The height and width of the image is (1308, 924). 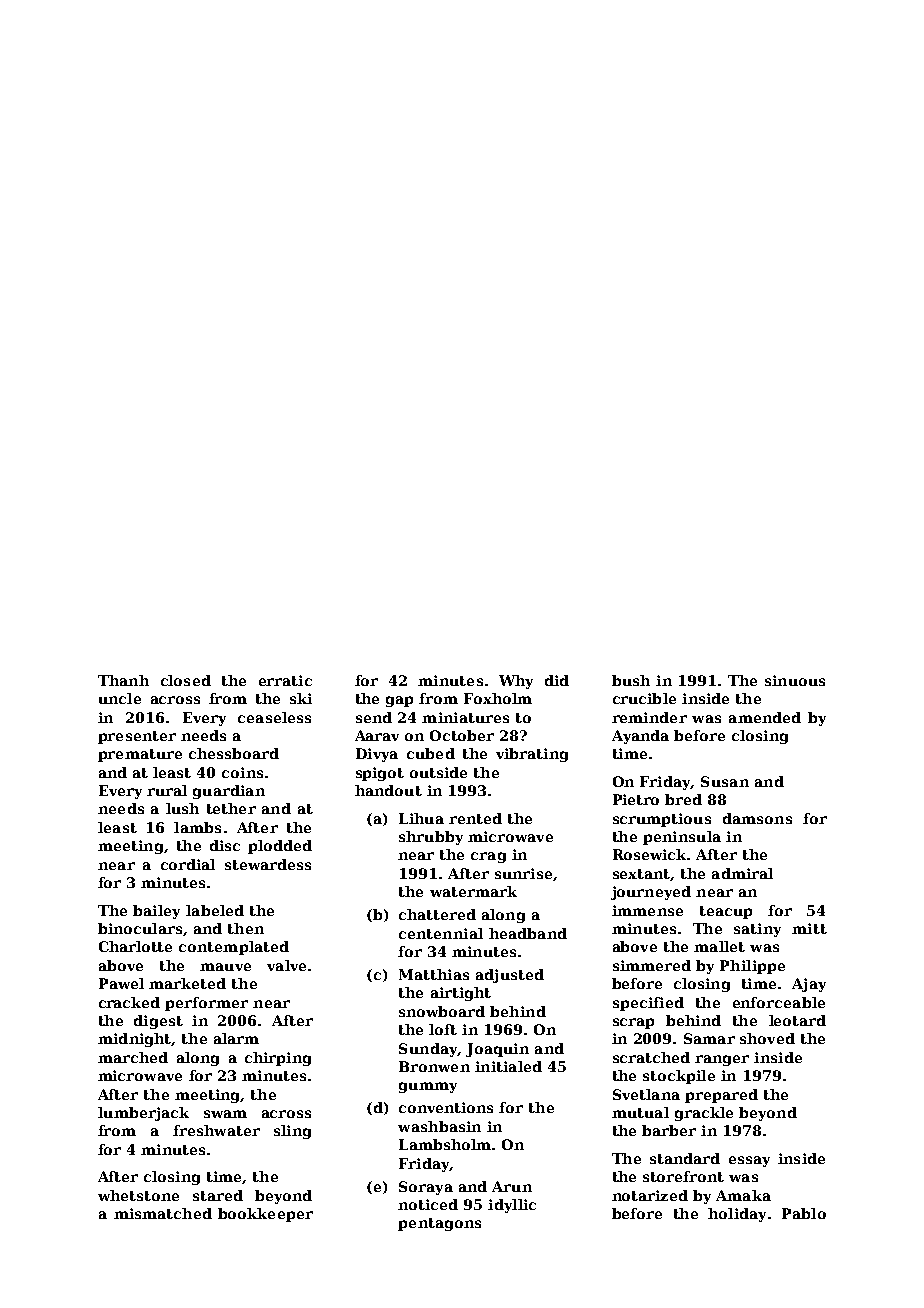 I want to click on sling, so click(x=292, y=1132).
